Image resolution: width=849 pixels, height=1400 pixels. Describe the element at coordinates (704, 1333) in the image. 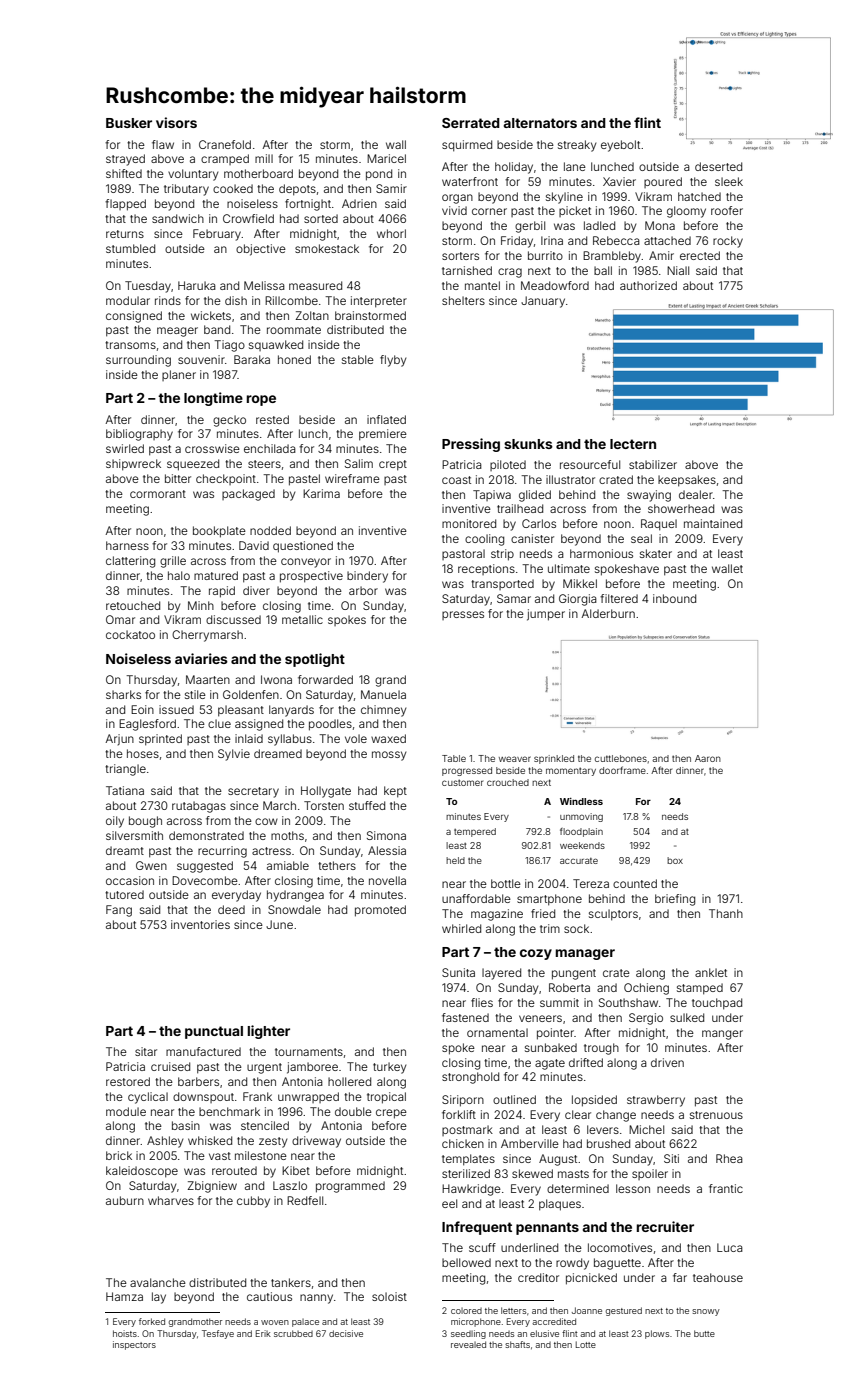

I see `butte` at that location.
